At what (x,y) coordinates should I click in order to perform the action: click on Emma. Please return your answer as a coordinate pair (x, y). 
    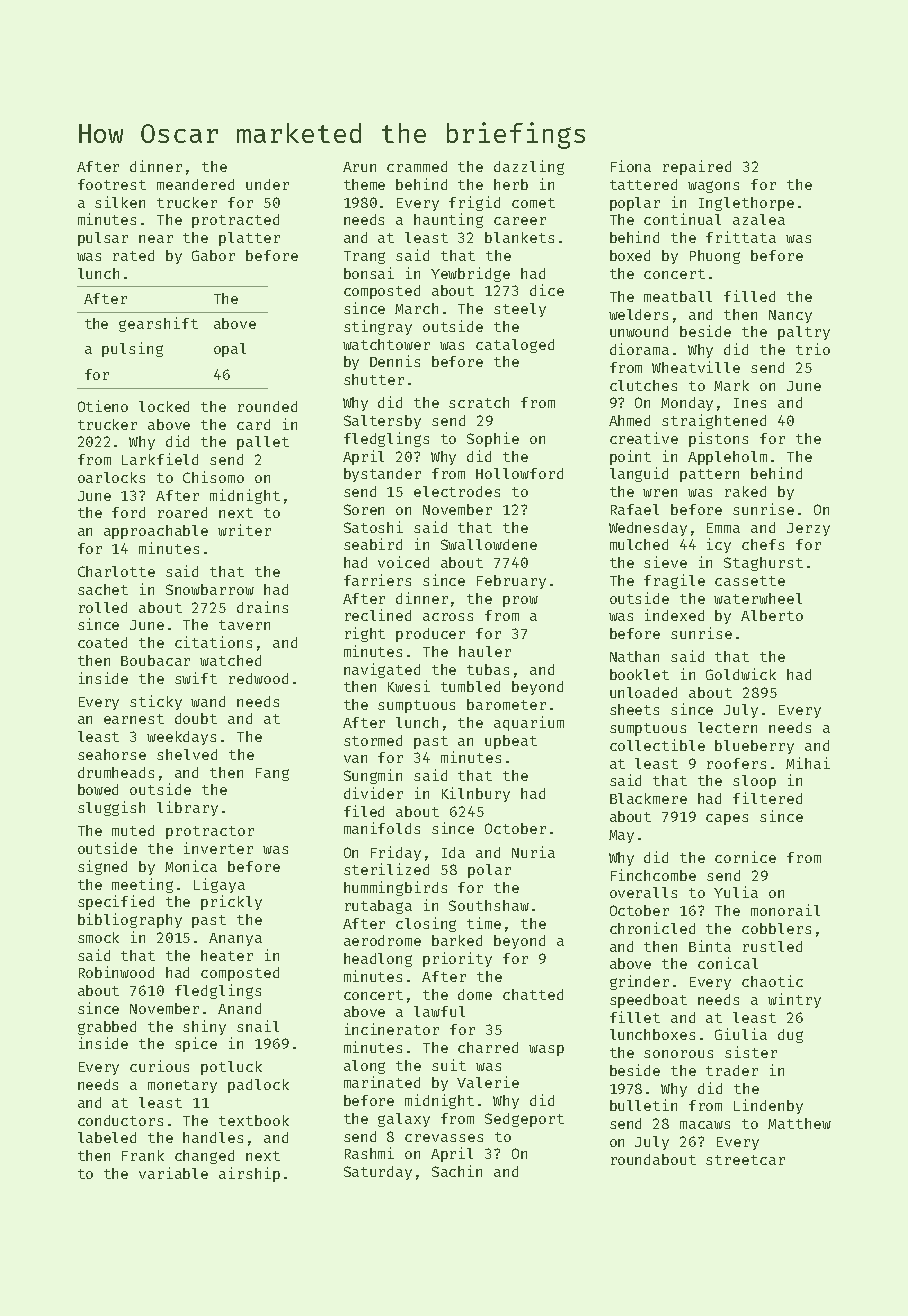
    Looking at the image, I should click on (723, 528).
